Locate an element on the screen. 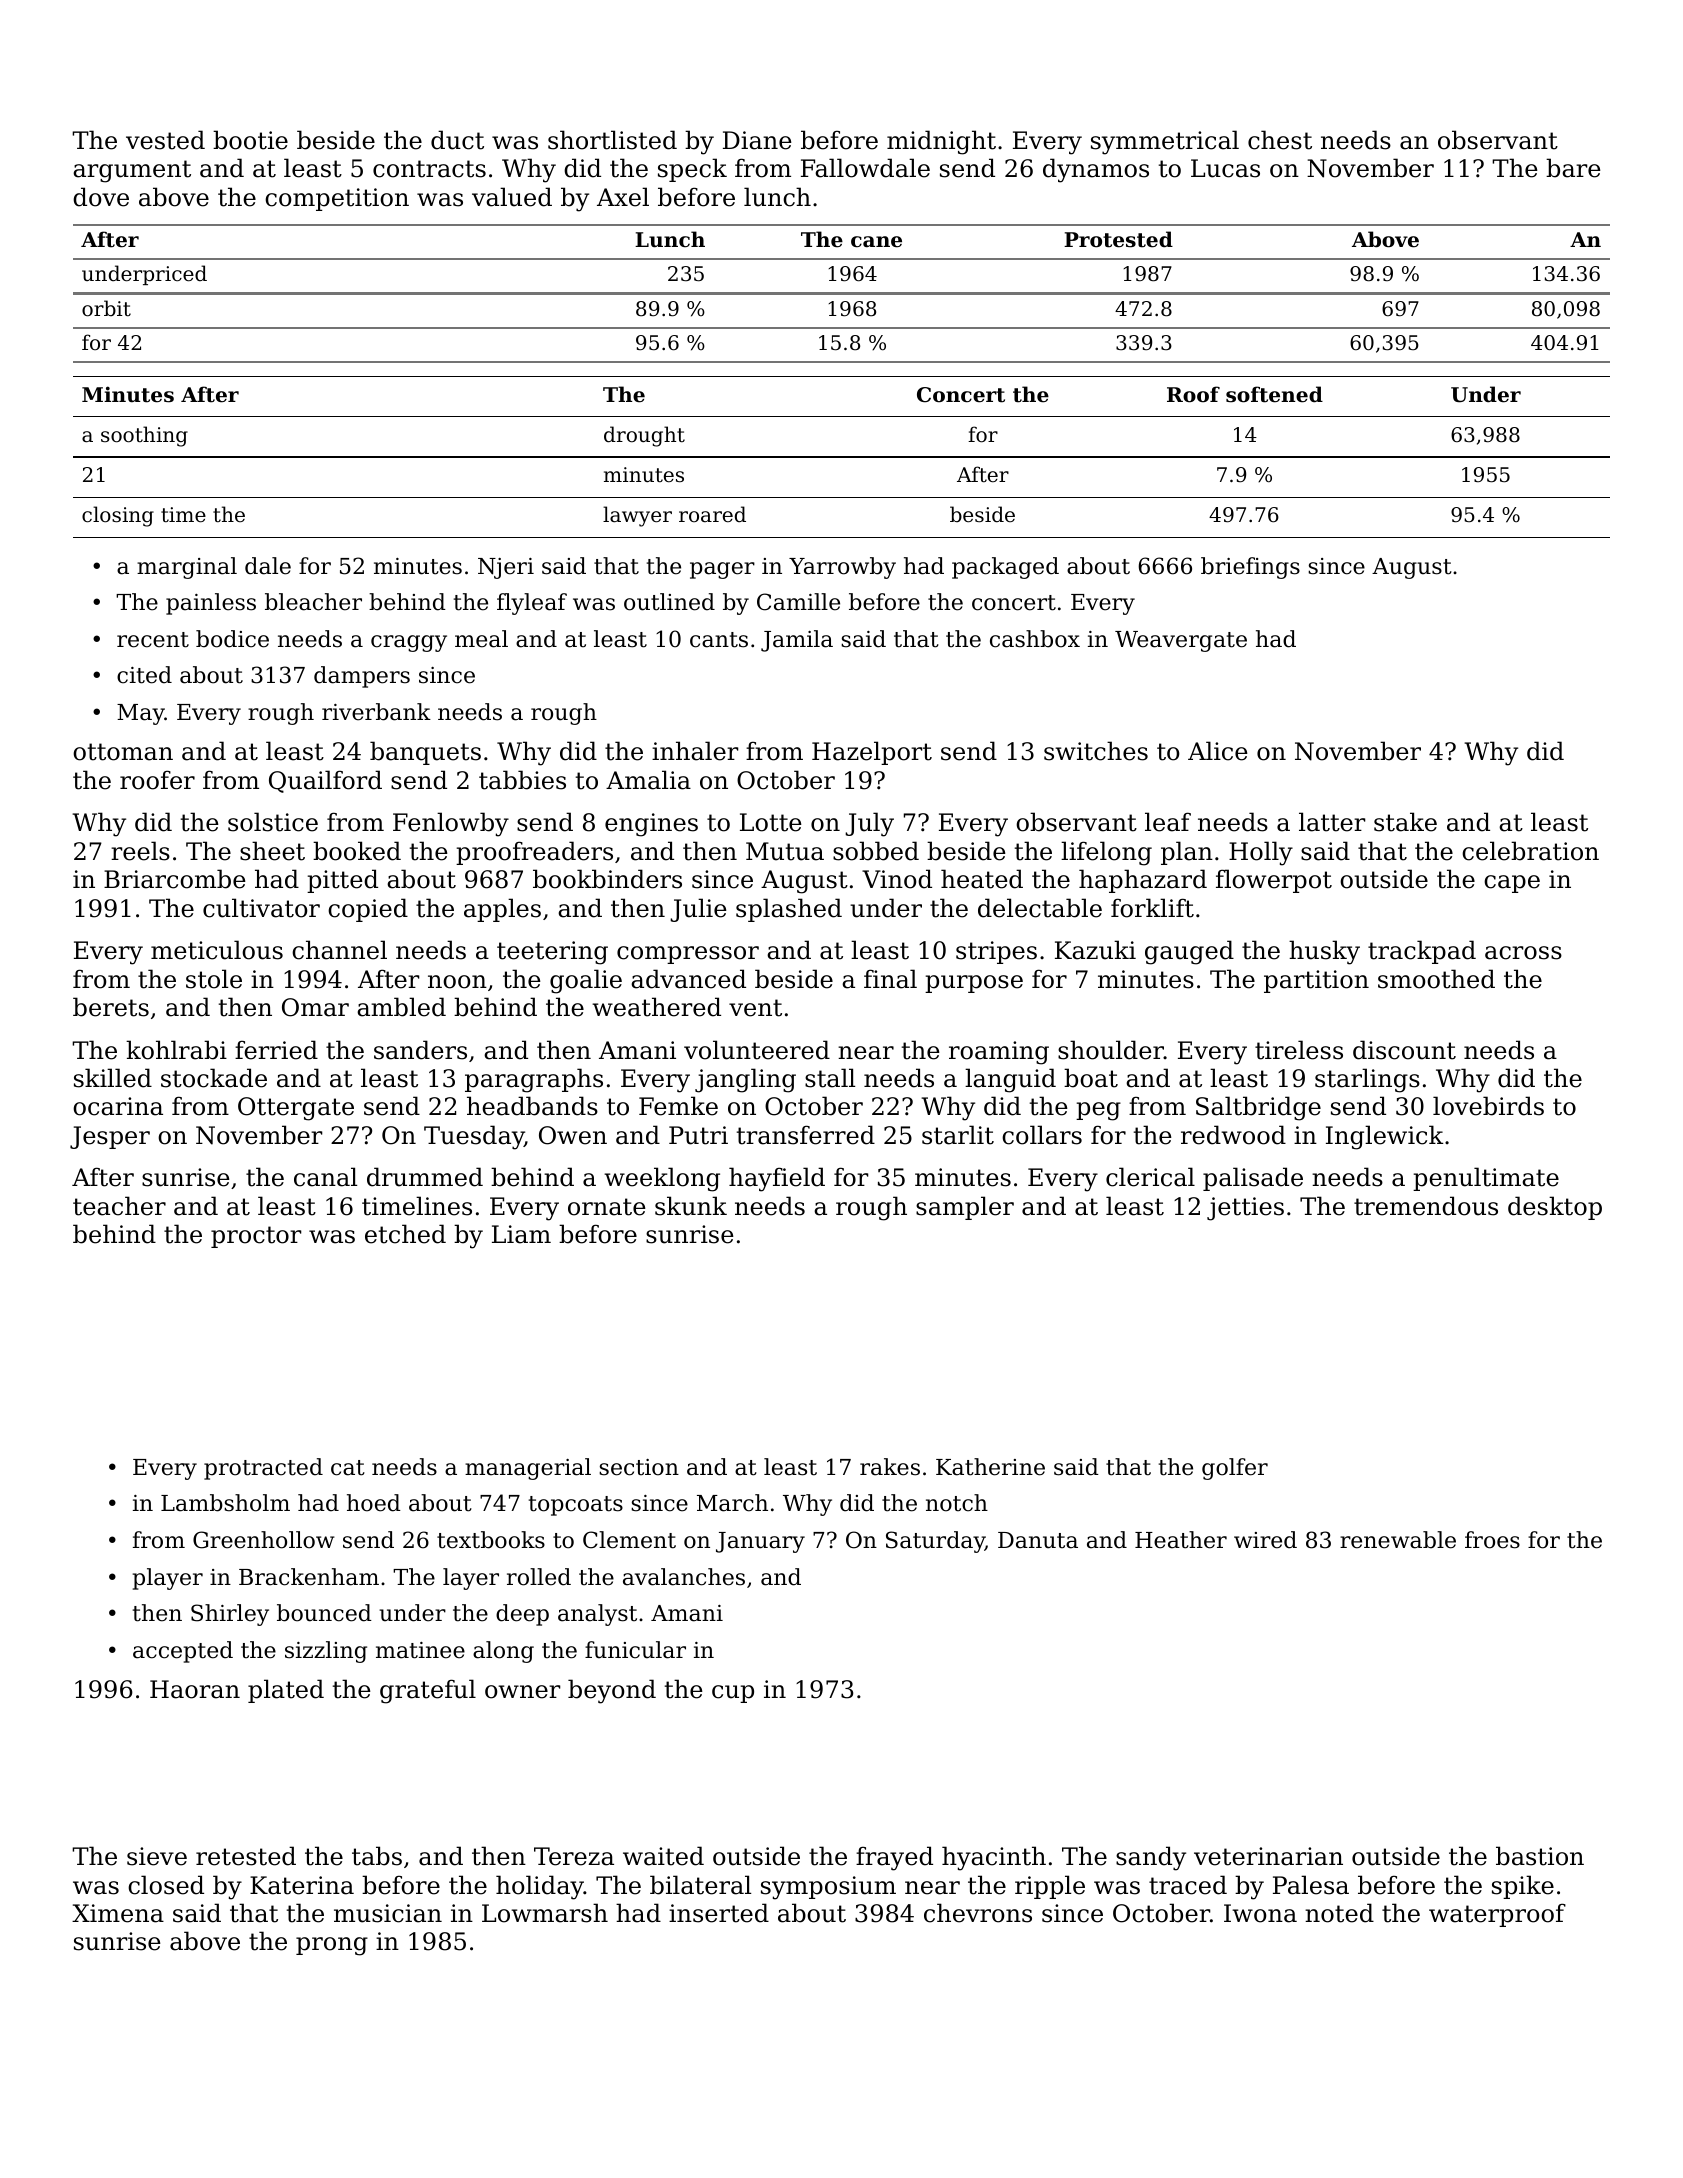  teacher is located at coordinates (119, 1206).
